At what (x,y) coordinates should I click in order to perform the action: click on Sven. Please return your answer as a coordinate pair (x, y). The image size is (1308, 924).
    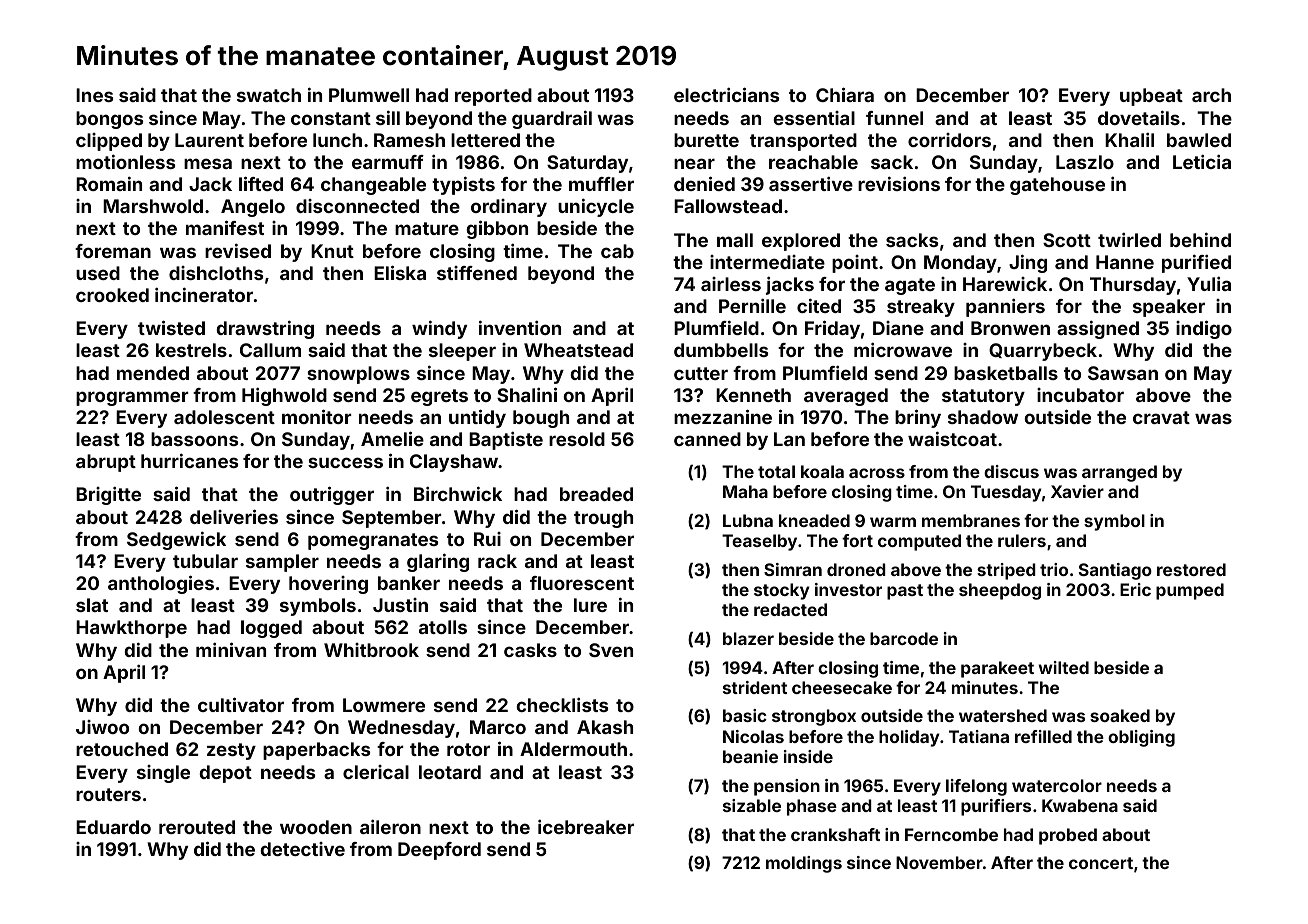
    Looking at the image, I should click on (611, 650).
